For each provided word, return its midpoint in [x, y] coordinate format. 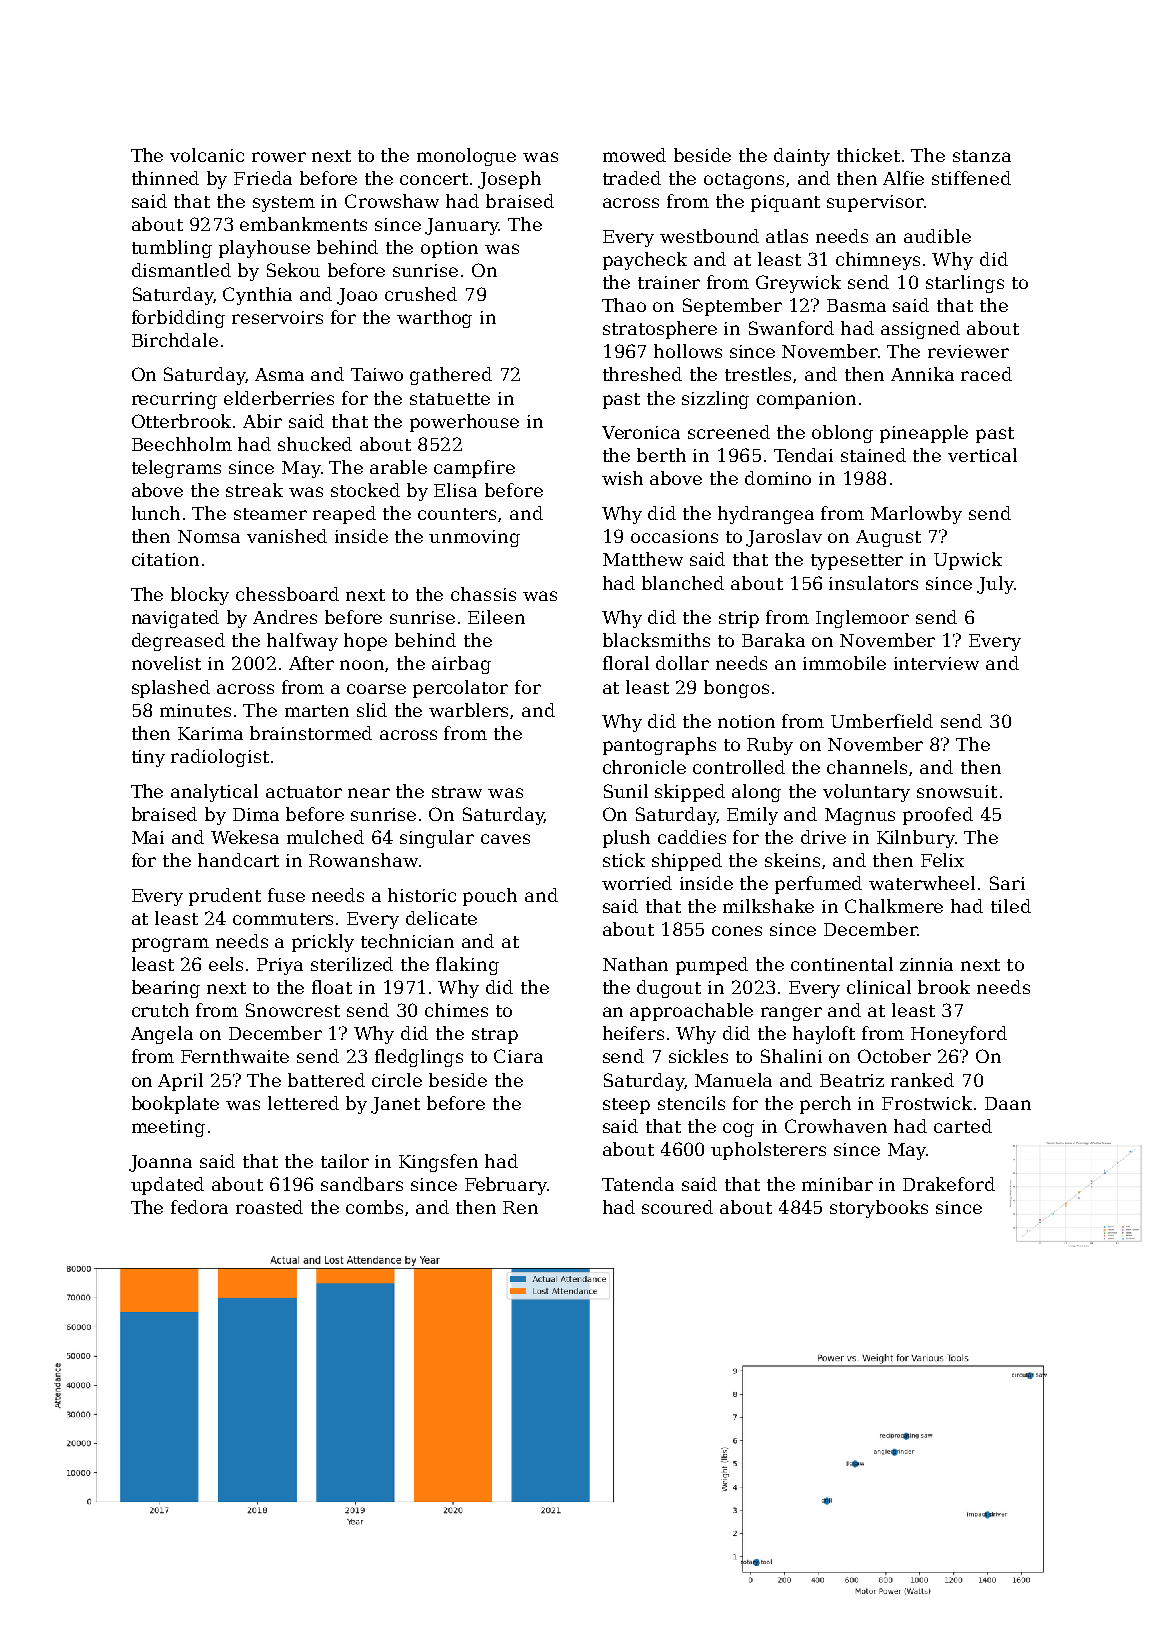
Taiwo [377, 374]
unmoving [474, 538]
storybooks [879, 1209]
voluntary [866, 793]
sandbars [362, 1184]
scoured [677, 1207]
